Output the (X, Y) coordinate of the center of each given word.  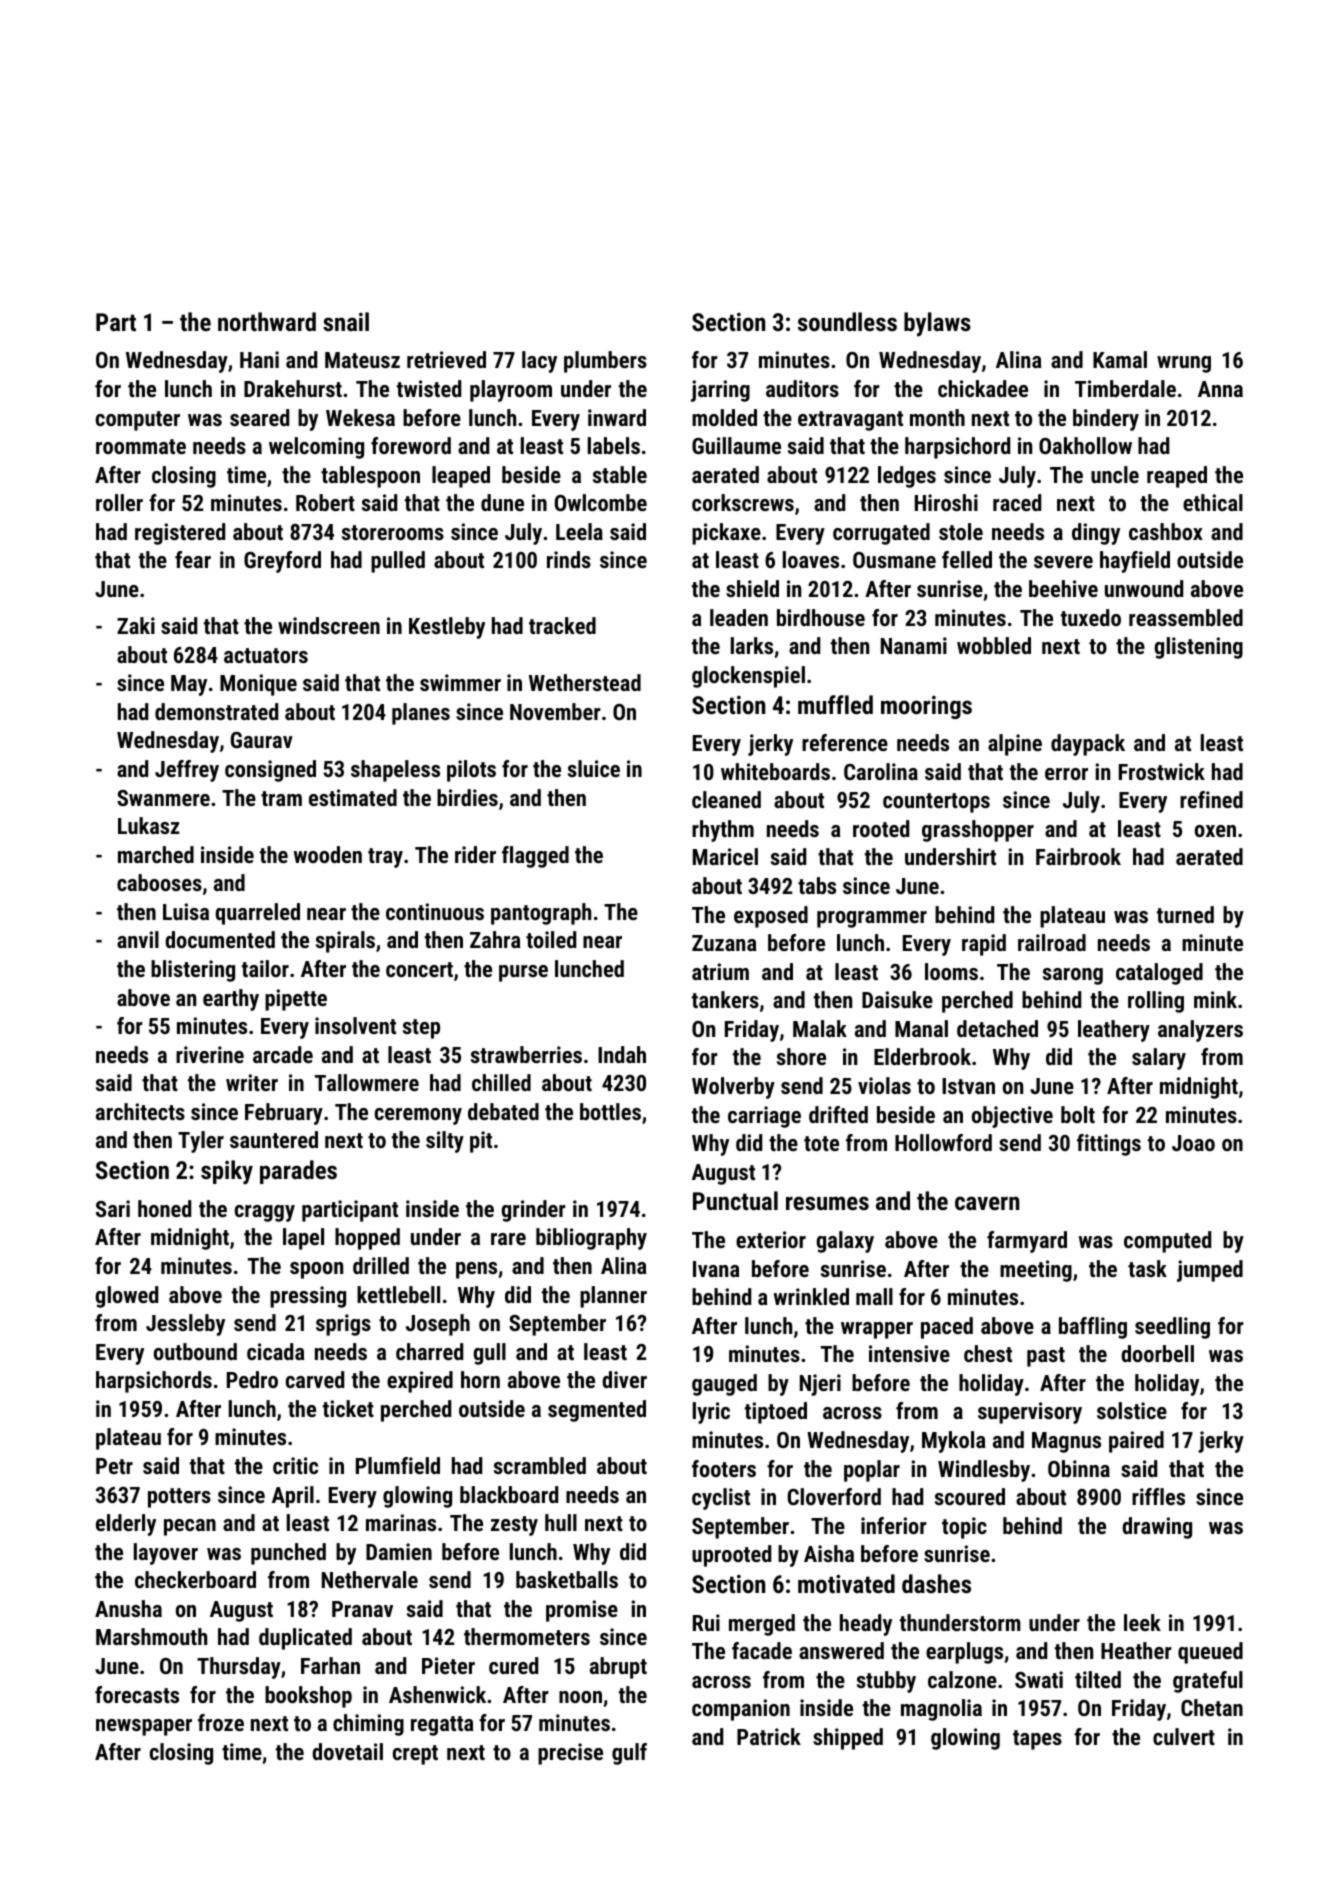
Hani (259, 359)
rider (475, 854)
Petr (114, 1466)
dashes (936, 1583)
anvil (138, 939)
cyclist (721, 1499)
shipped (848, 1739)
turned (1185, 914)
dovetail (347, 1751)
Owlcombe (601, 502)
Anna (1220, 389)
